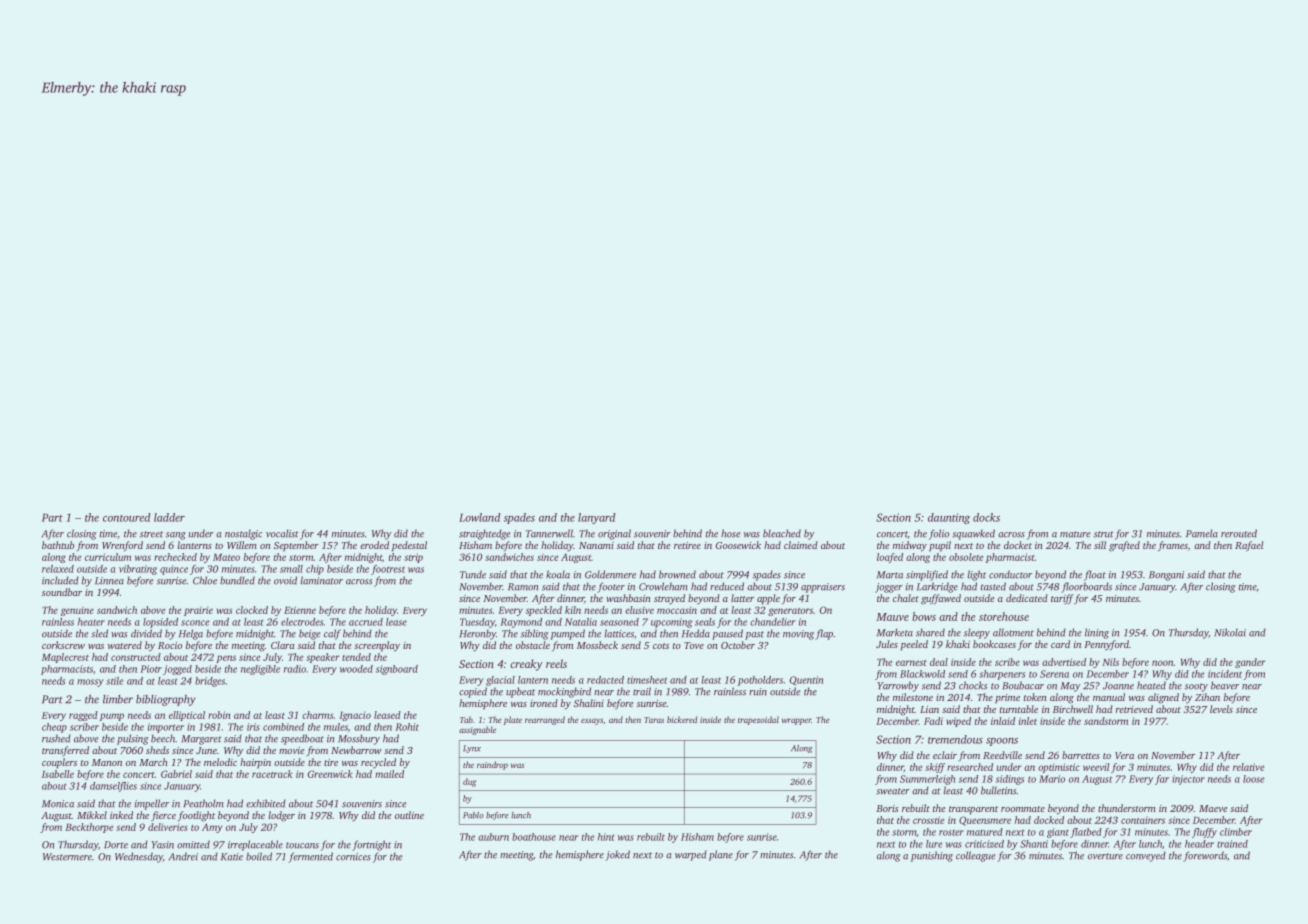 Image resolution: width=1308 pixels, height=924 pixels. What do you see at coordinates (558, 574) in the screenshot?
I see `koala` at bounding box center [558, 574].
